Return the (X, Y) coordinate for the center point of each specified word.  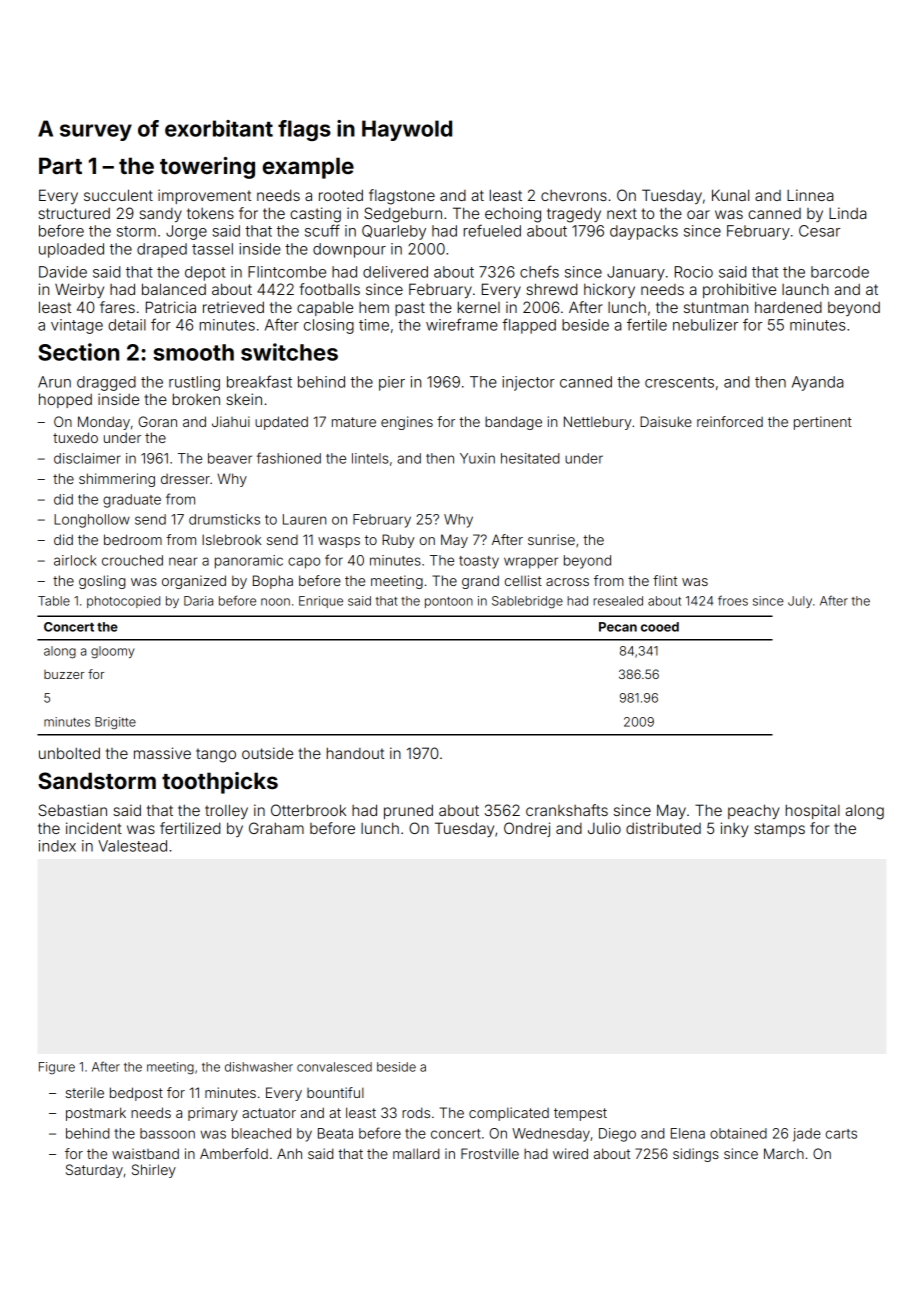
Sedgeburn (403, 215)
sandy (160, 215)
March (784, 1153)
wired (570, 1153)
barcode (840, 272)
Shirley (154, 1171)
